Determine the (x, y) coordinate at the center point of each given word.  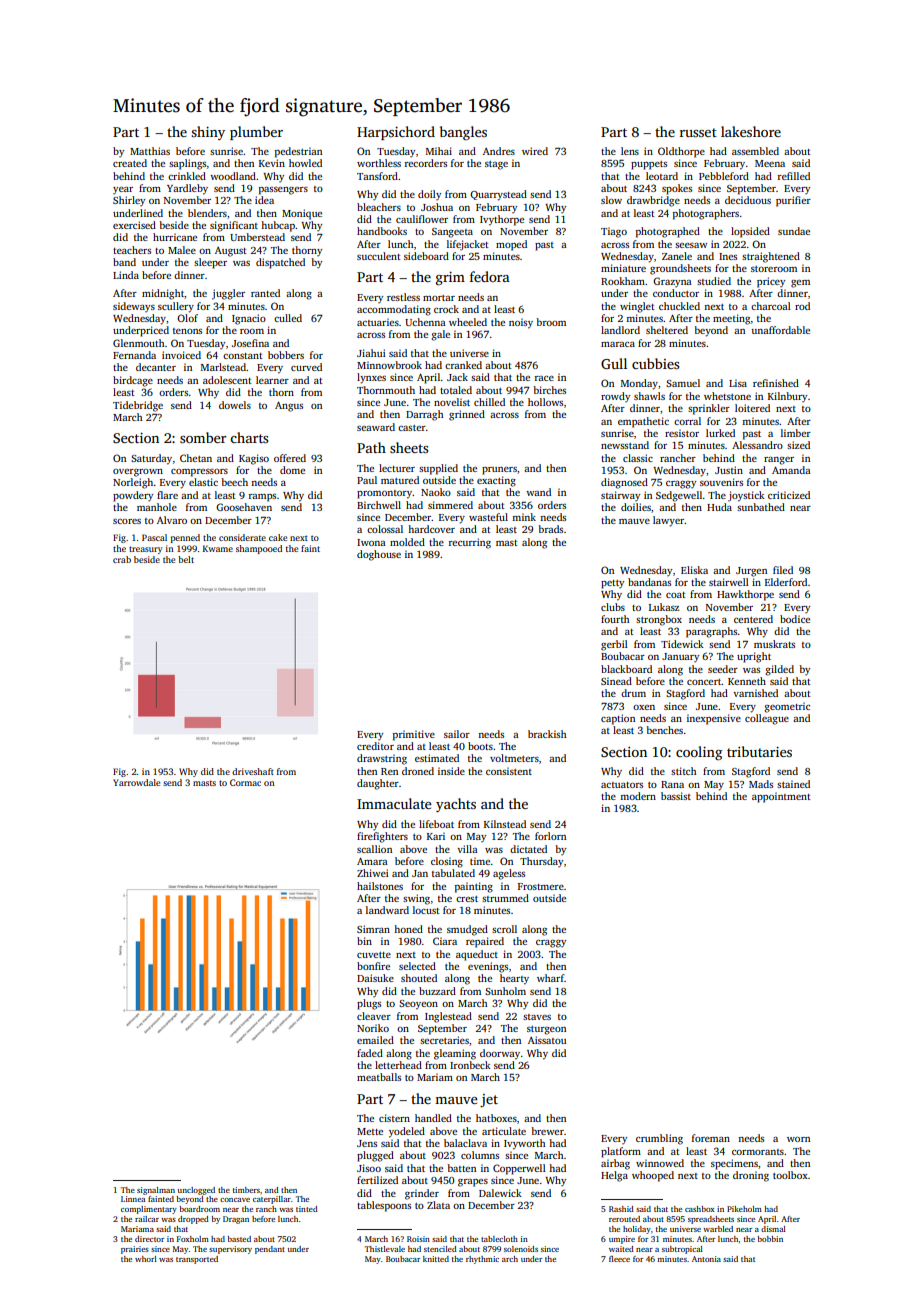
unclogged (196, 1191)
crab (122, 559)
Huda (719, 507)
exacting (496, 481)
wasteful (488, 517)
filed (783, 570)
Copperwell (519, 1169)
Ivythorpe (502, 220)
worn (798, 1139)
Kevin (272, 163)
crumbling (659, 1139)
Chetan (196, 458)
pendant (270, 1250)
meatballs (379, 1077)
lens (630, 151)
